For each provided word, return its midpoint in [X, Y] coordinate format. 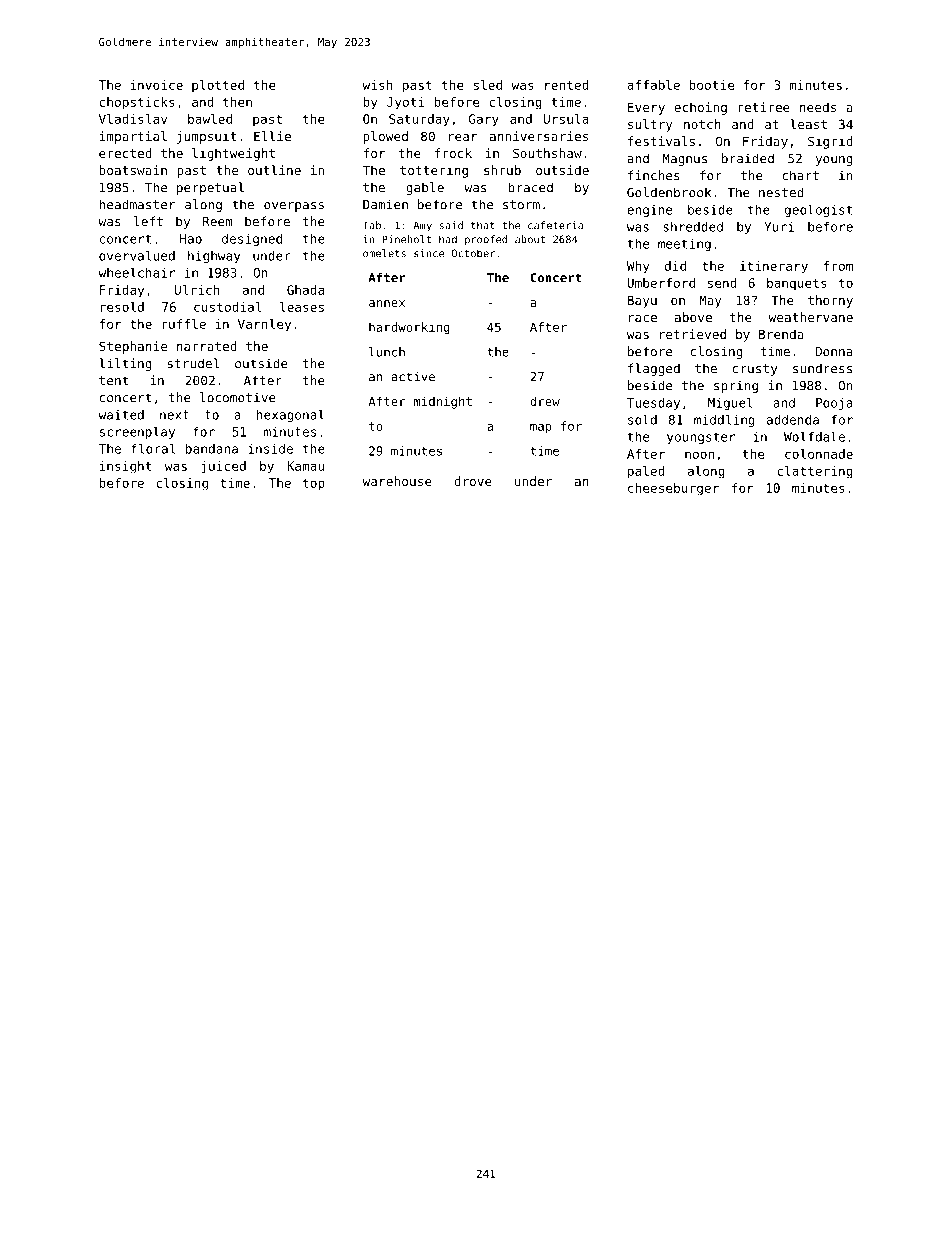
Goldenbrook [669, 192]
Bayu [642, 301]
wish [377, 85]
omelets [384, 253]
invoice [156, 85]
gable [425, 188]
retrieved [693, 334]
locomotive [237, 397]
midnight [443, 402]
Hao [191, 239]
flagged [654, 369]
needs [818, 107]
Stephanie [133, 347]
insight [125, 467]
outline [274, 170]
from [838, 266]
